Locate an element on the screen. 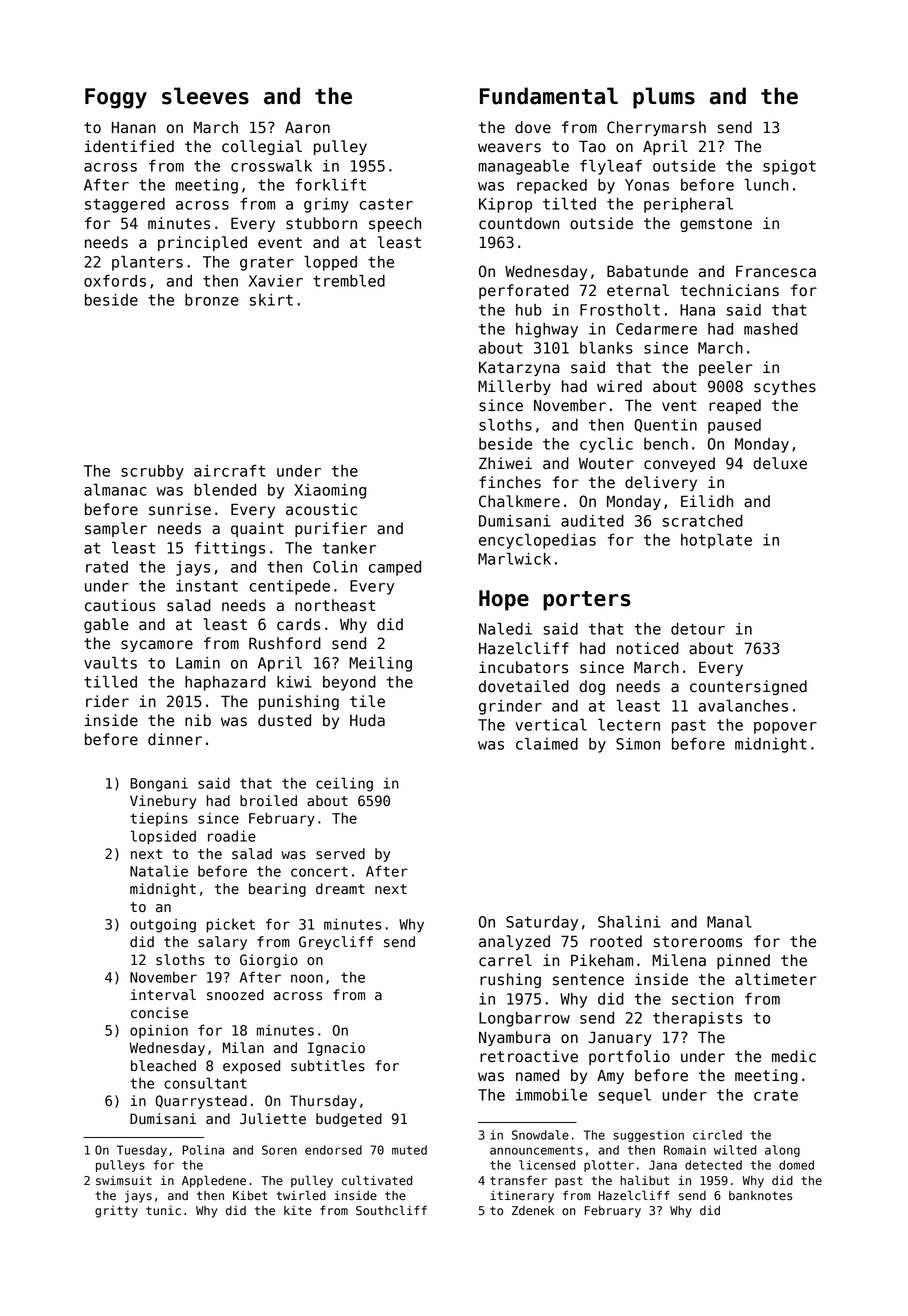 The height and width of the screenshot is (1316, 908). rider is located at coordinates (107, 701).
